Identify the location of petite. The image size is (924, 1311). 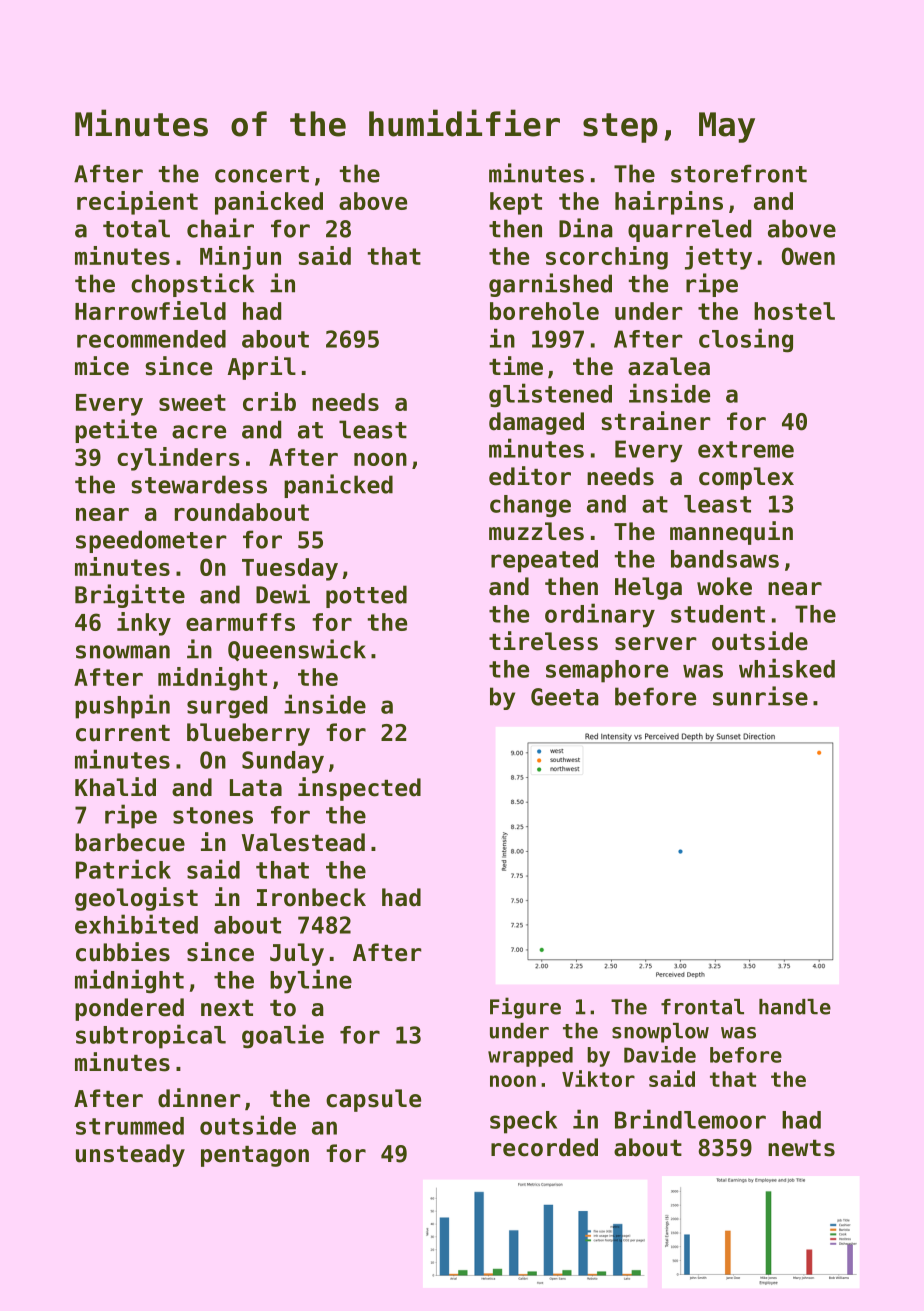
(116, 431).
